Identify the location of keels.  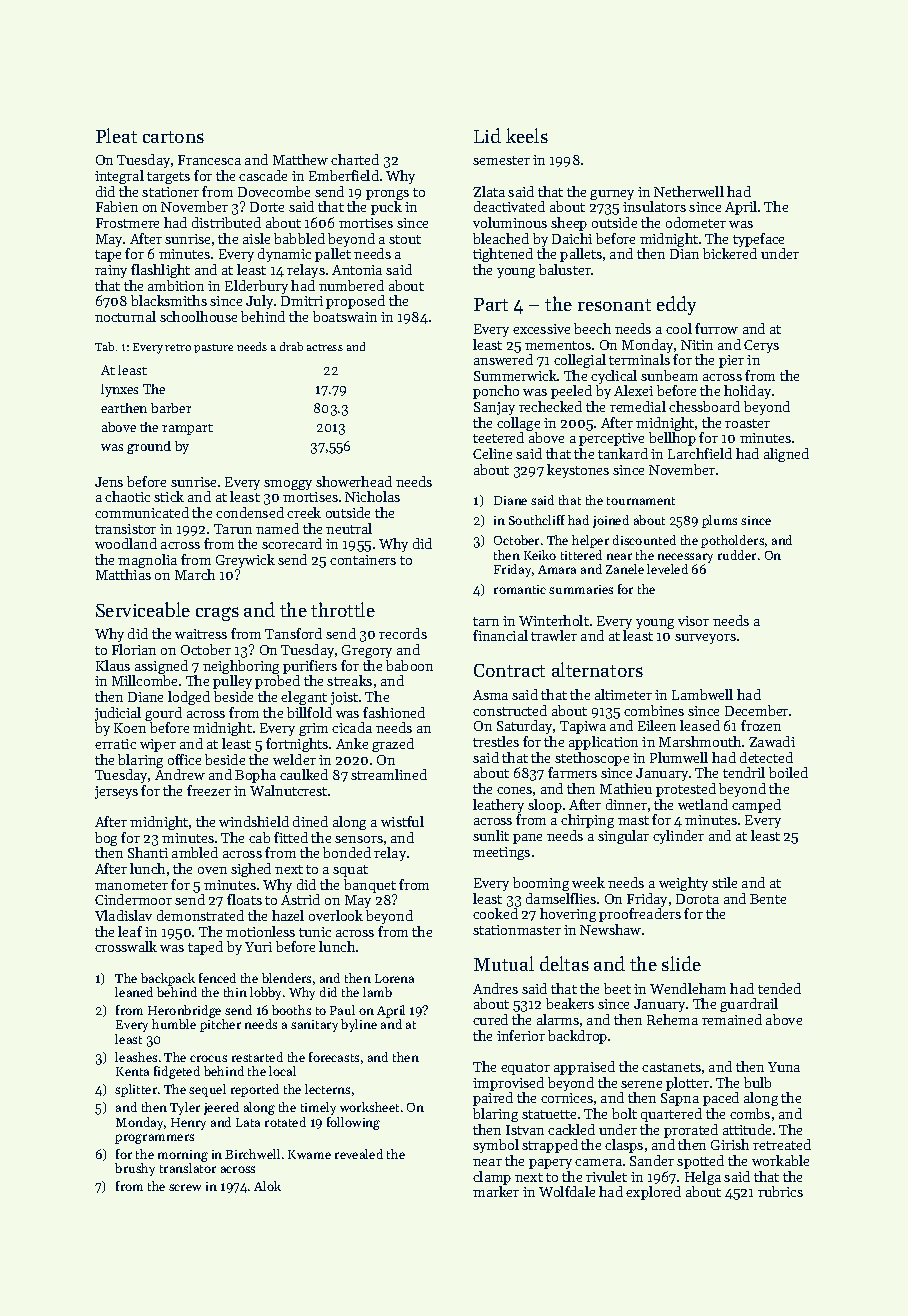
(527, 135).
